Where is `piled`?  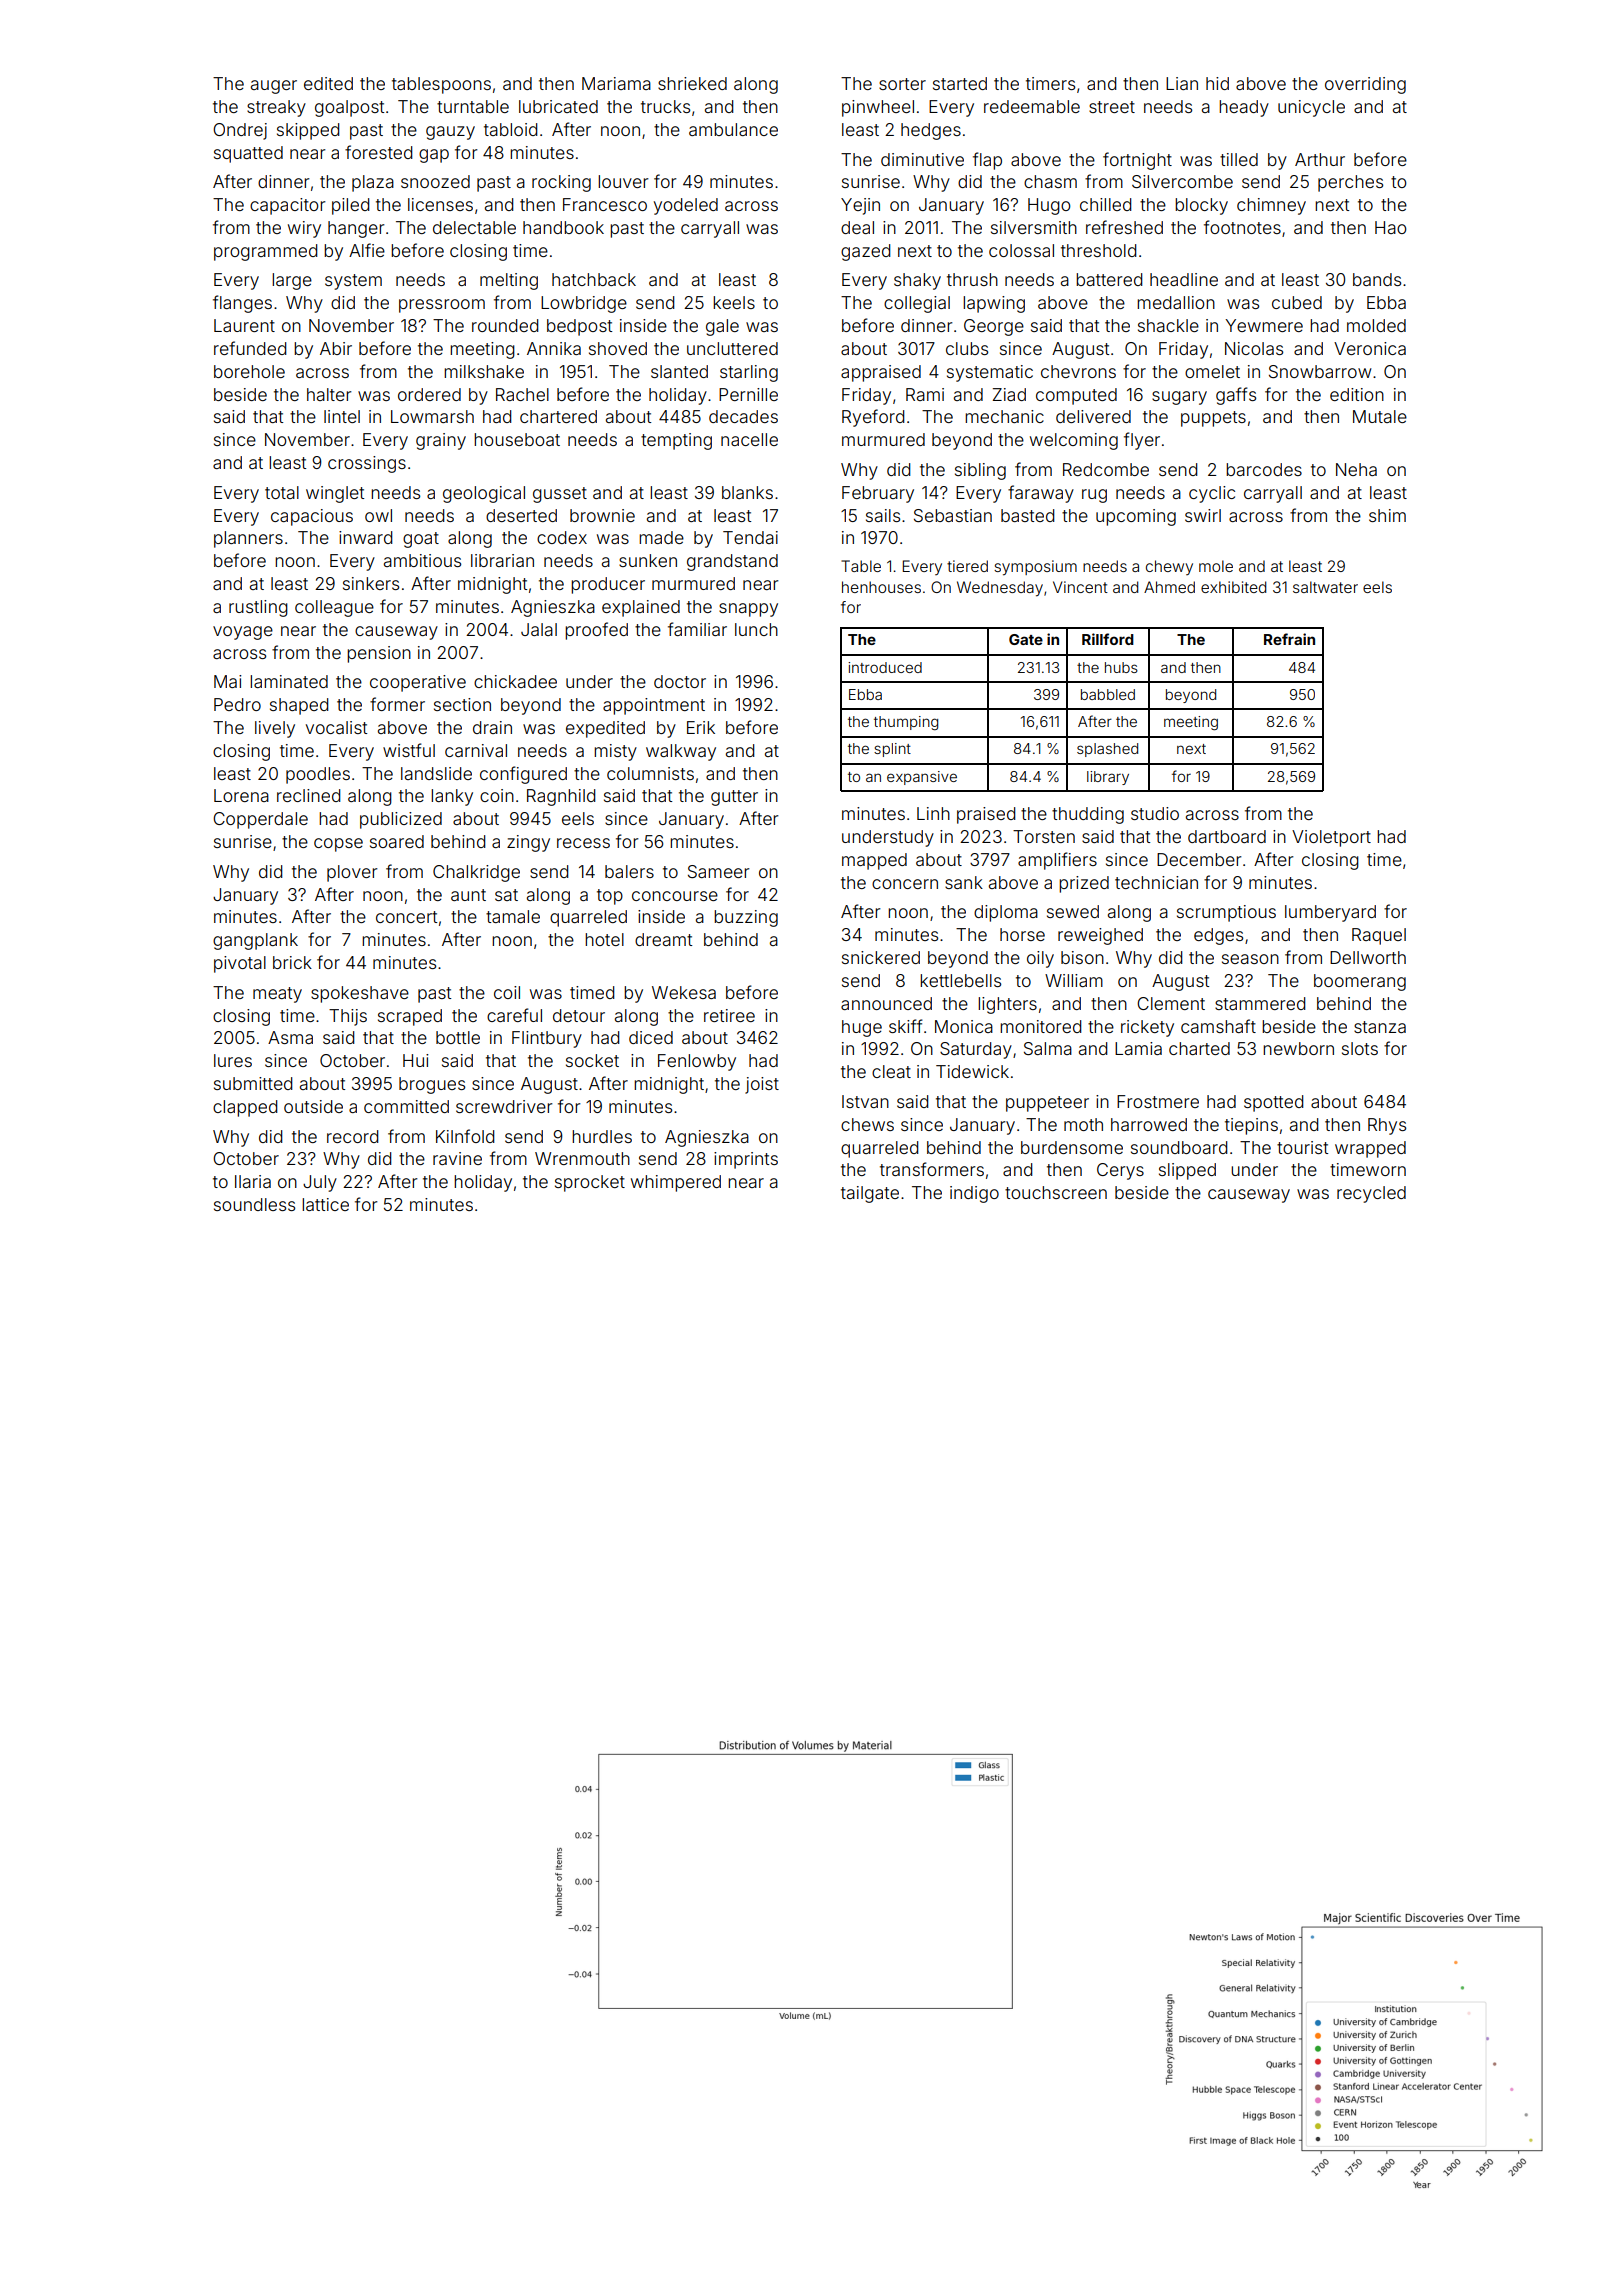
piled is located at coordinates (350, 206).
